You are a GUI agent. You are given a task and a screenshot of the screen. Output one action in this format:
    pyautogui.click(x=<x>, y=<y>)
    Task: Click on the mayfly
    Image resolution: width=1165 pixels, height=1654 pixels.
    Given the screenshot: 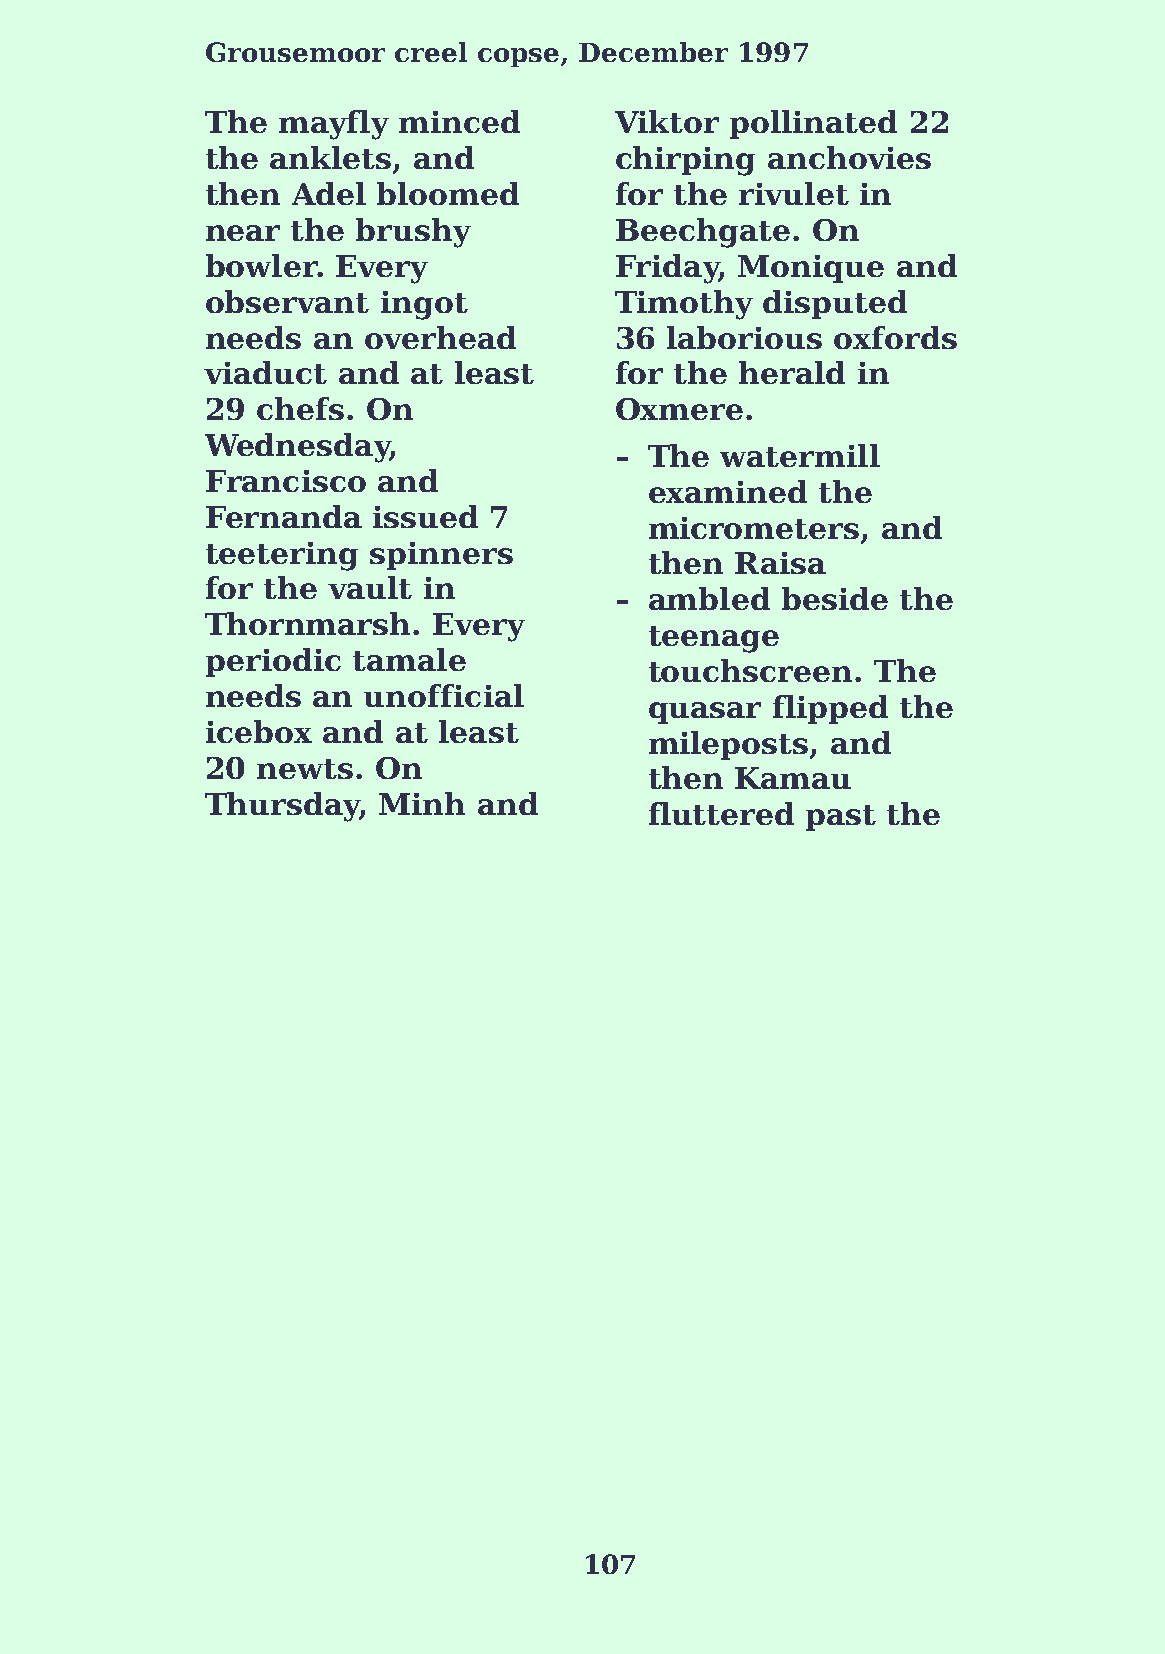 What is the action you would take?
    pyautogui.click(x=334, y=125)
